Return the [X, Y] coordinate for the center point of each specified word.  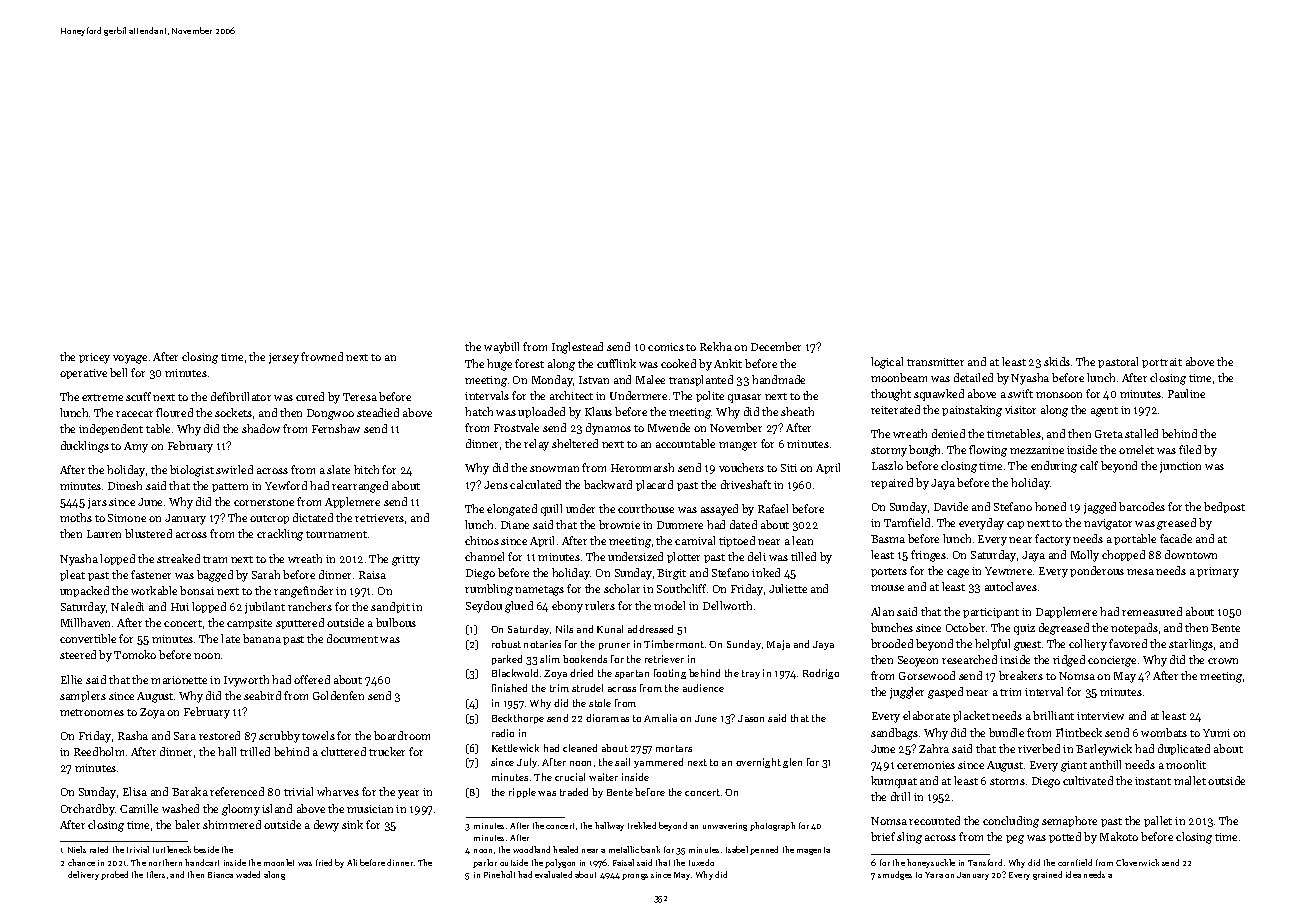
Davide [951, 506]
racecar [134, 414]
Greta [1109, 434]
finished [509, 688]
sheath [797, 411]
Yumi [1216, 733]
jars [97, 503]
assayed [719, 510]
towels [318, 735]
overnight [758, 763]
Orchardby [88, 810]
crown [1223, 661]
